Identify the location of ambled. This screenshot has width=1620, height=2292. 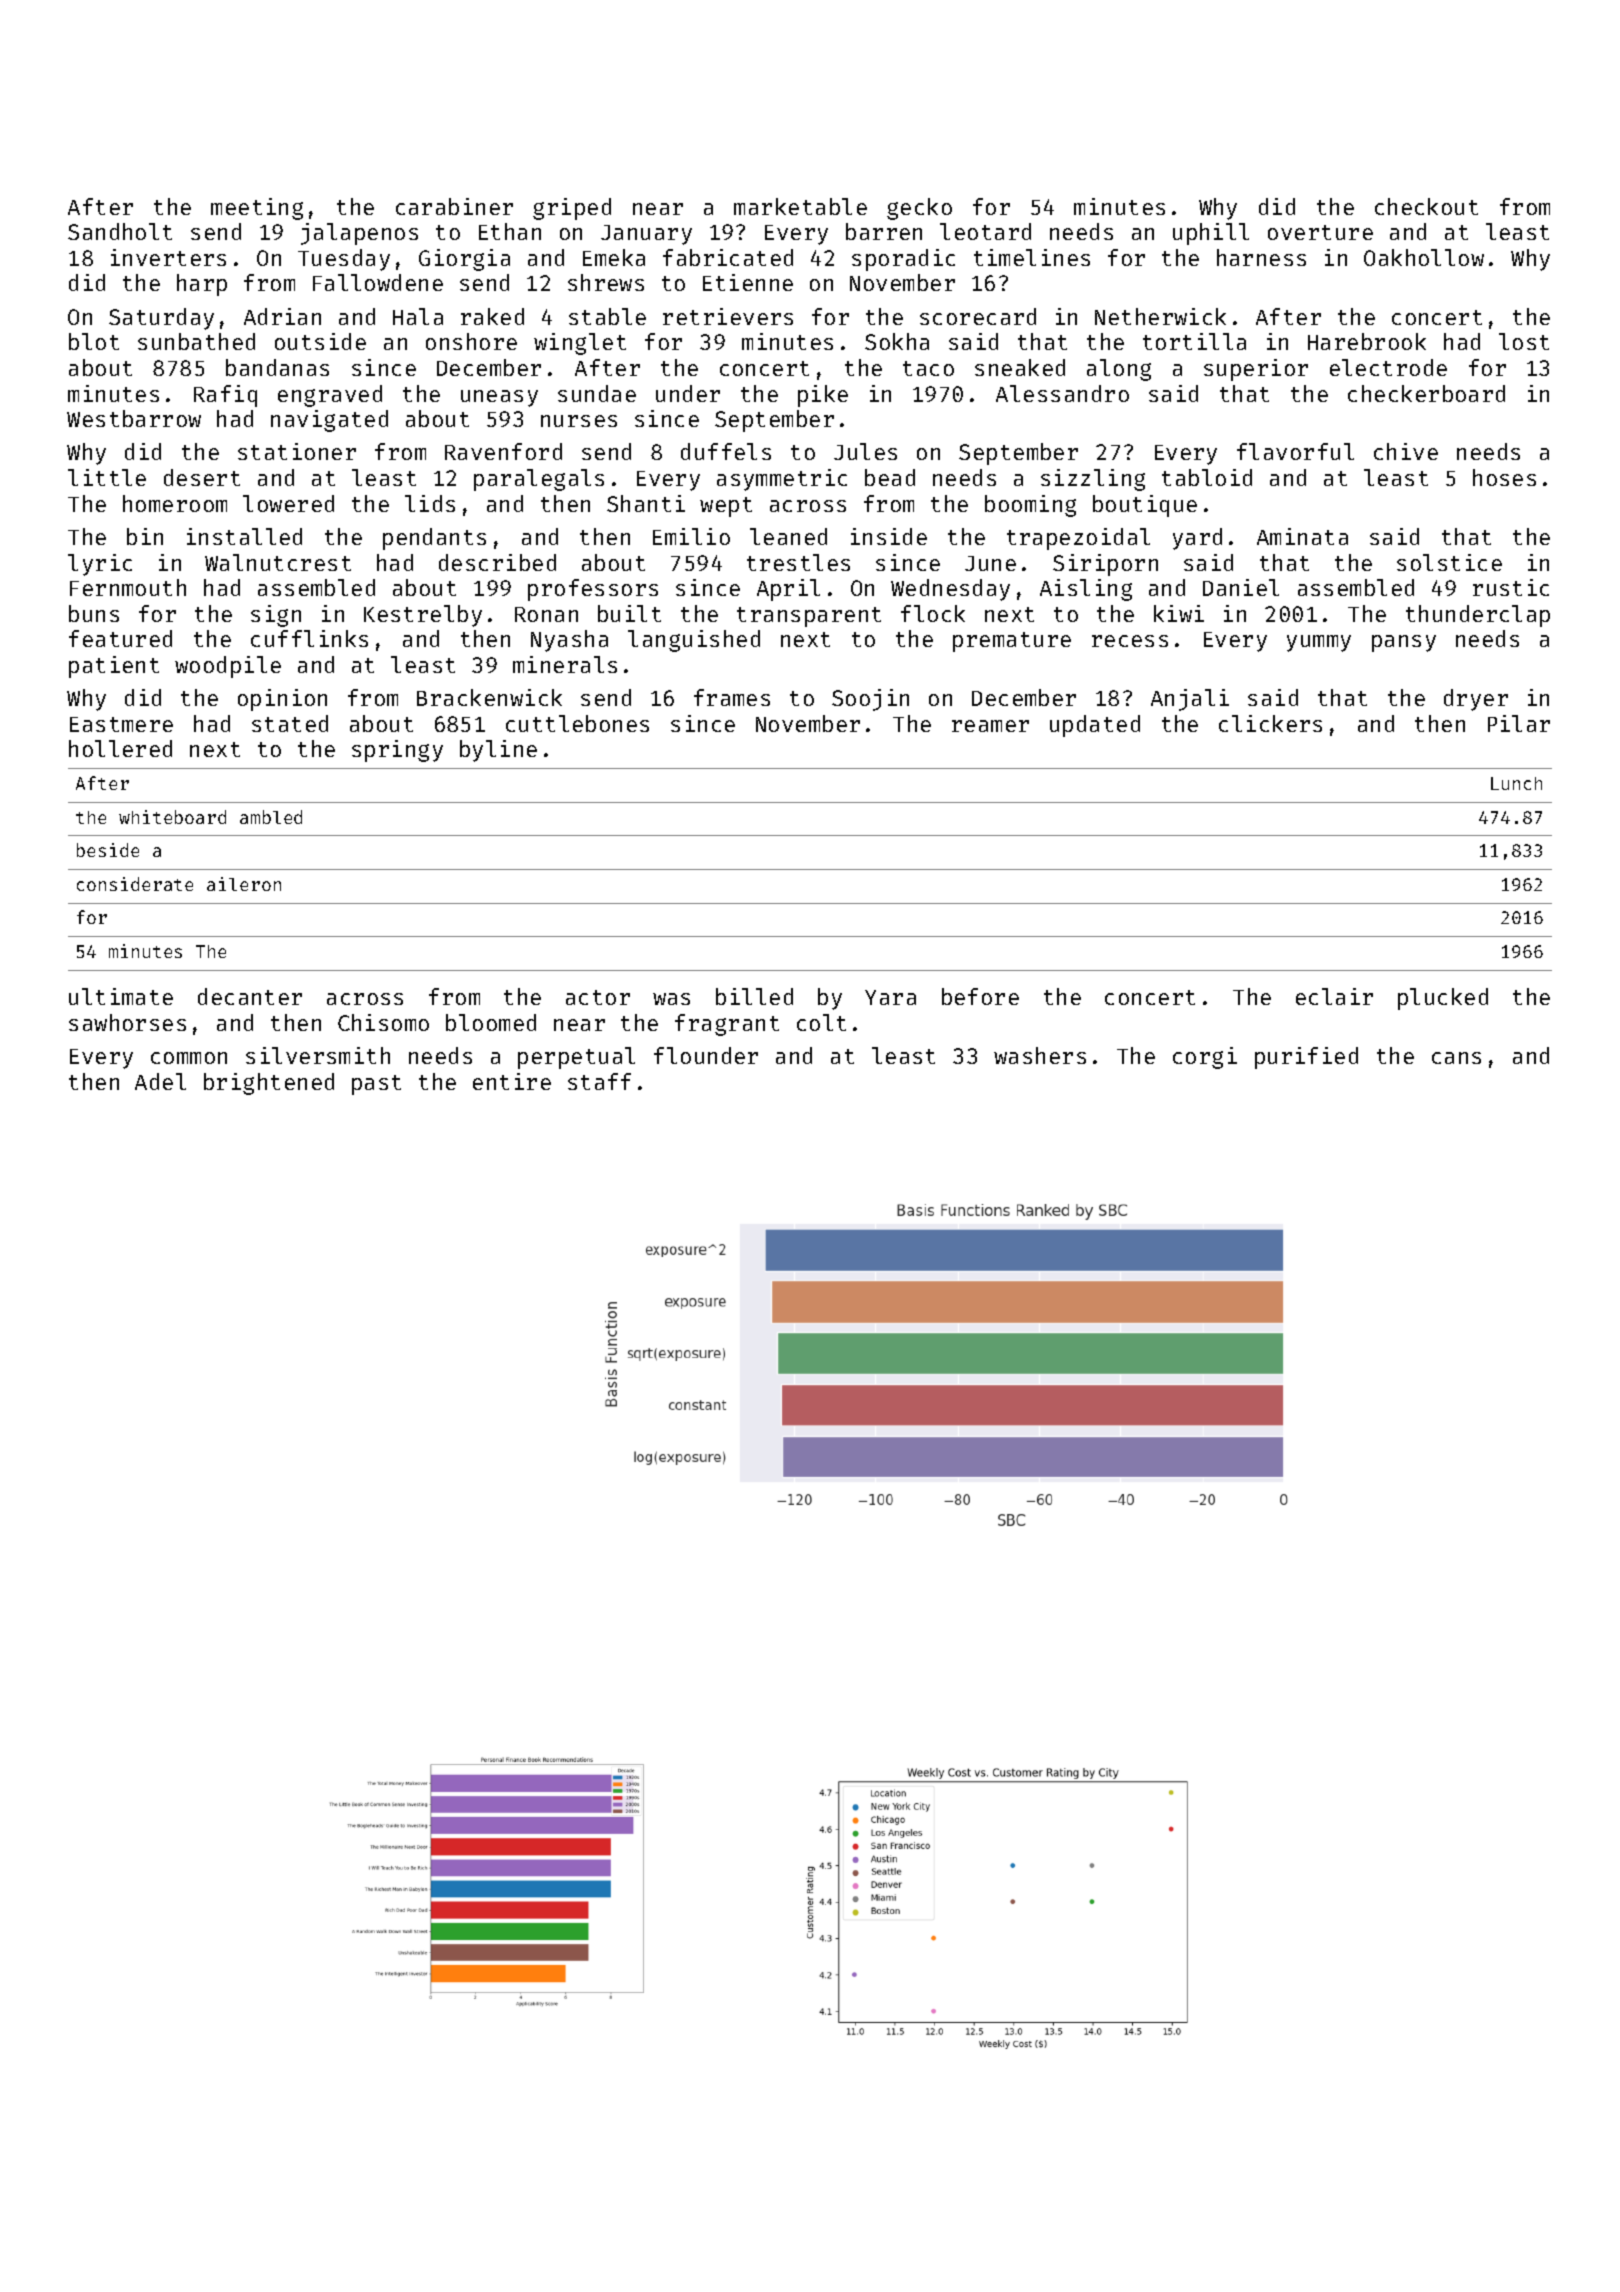
(271, 817).
